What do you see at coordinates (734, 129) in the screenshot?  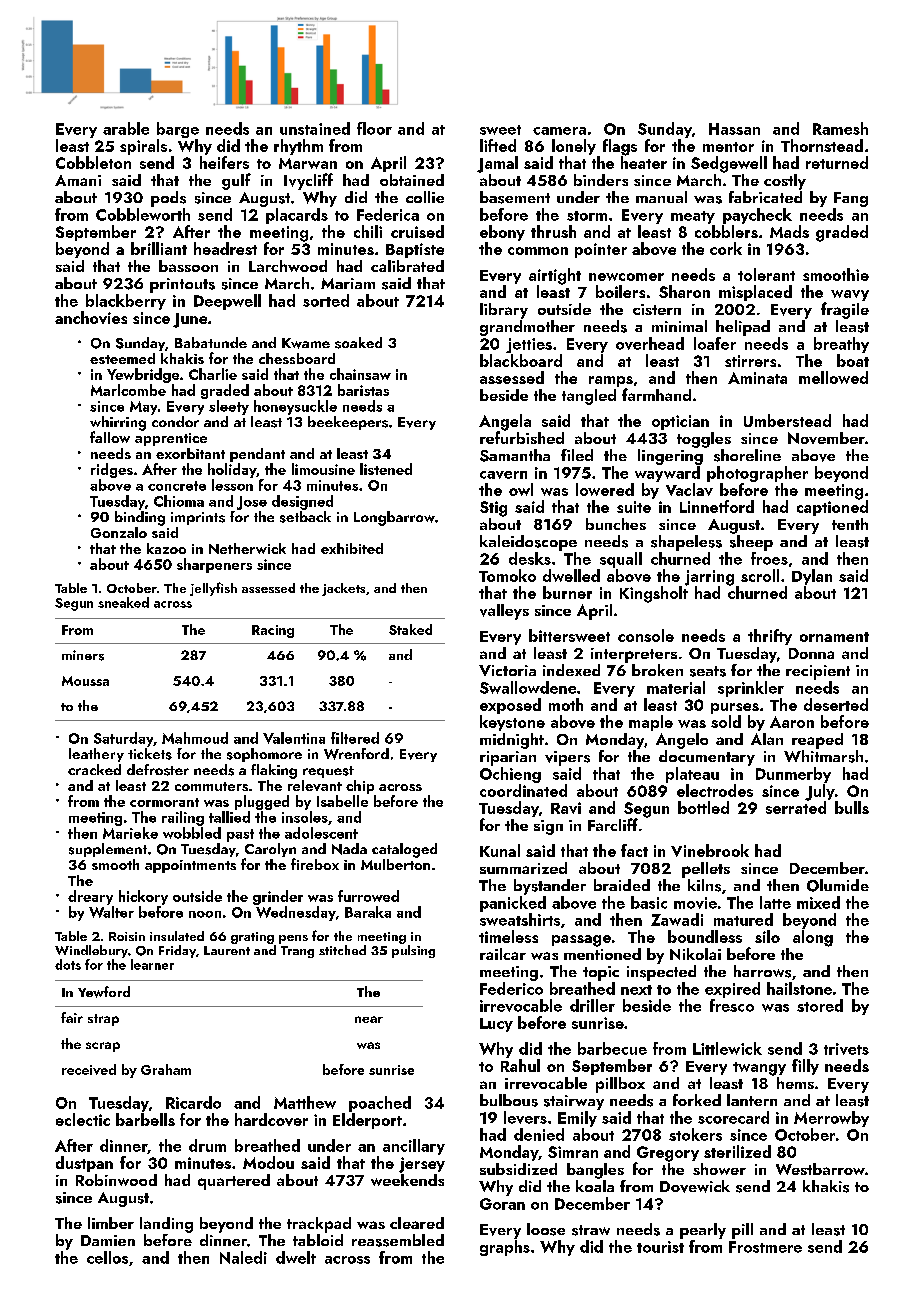 I see `Hassan` at bounding box center [734, 129].
